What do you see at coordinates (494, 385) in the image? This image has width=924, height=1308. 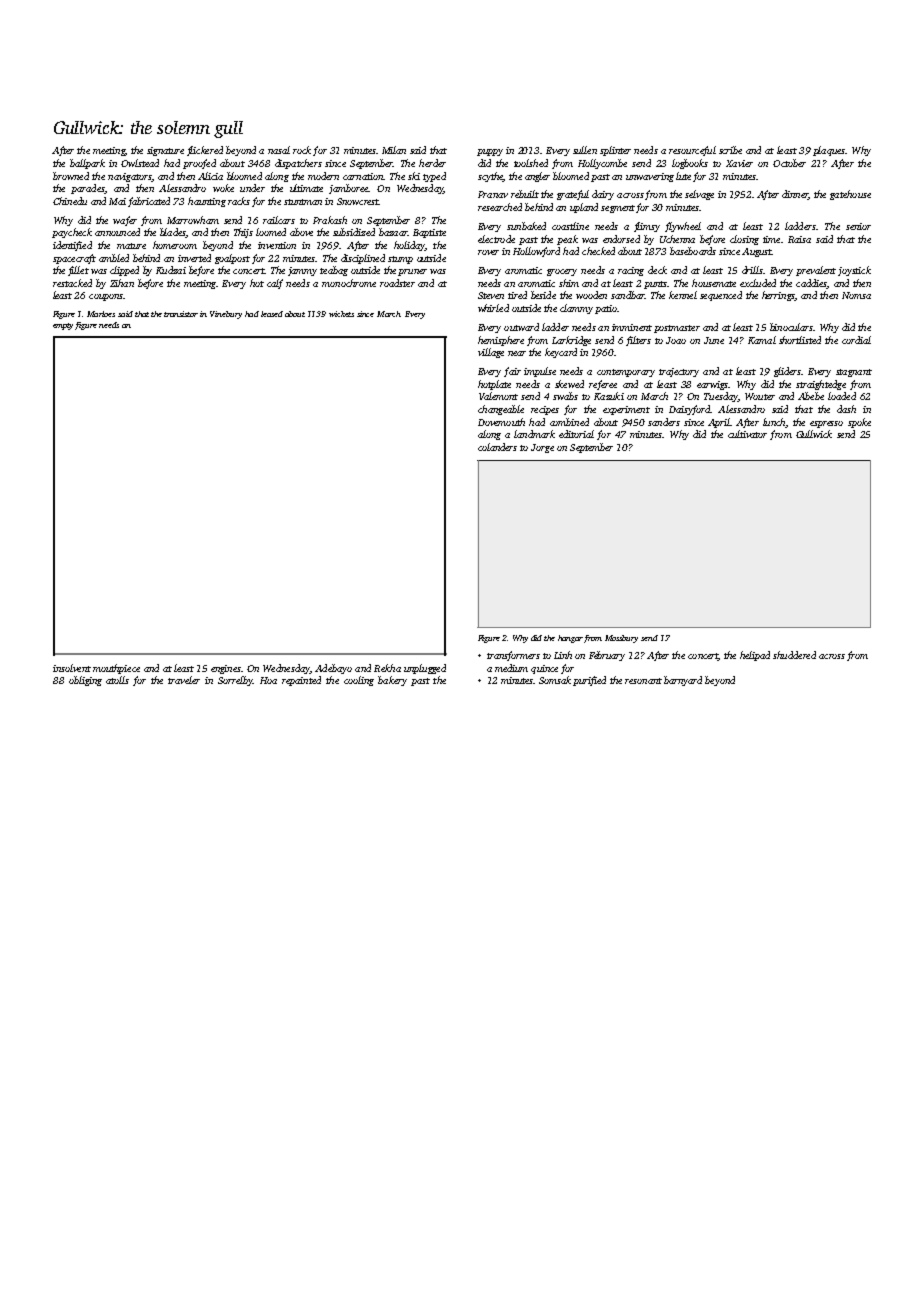 I see `hotplate` at bounding box center [494, 385].
